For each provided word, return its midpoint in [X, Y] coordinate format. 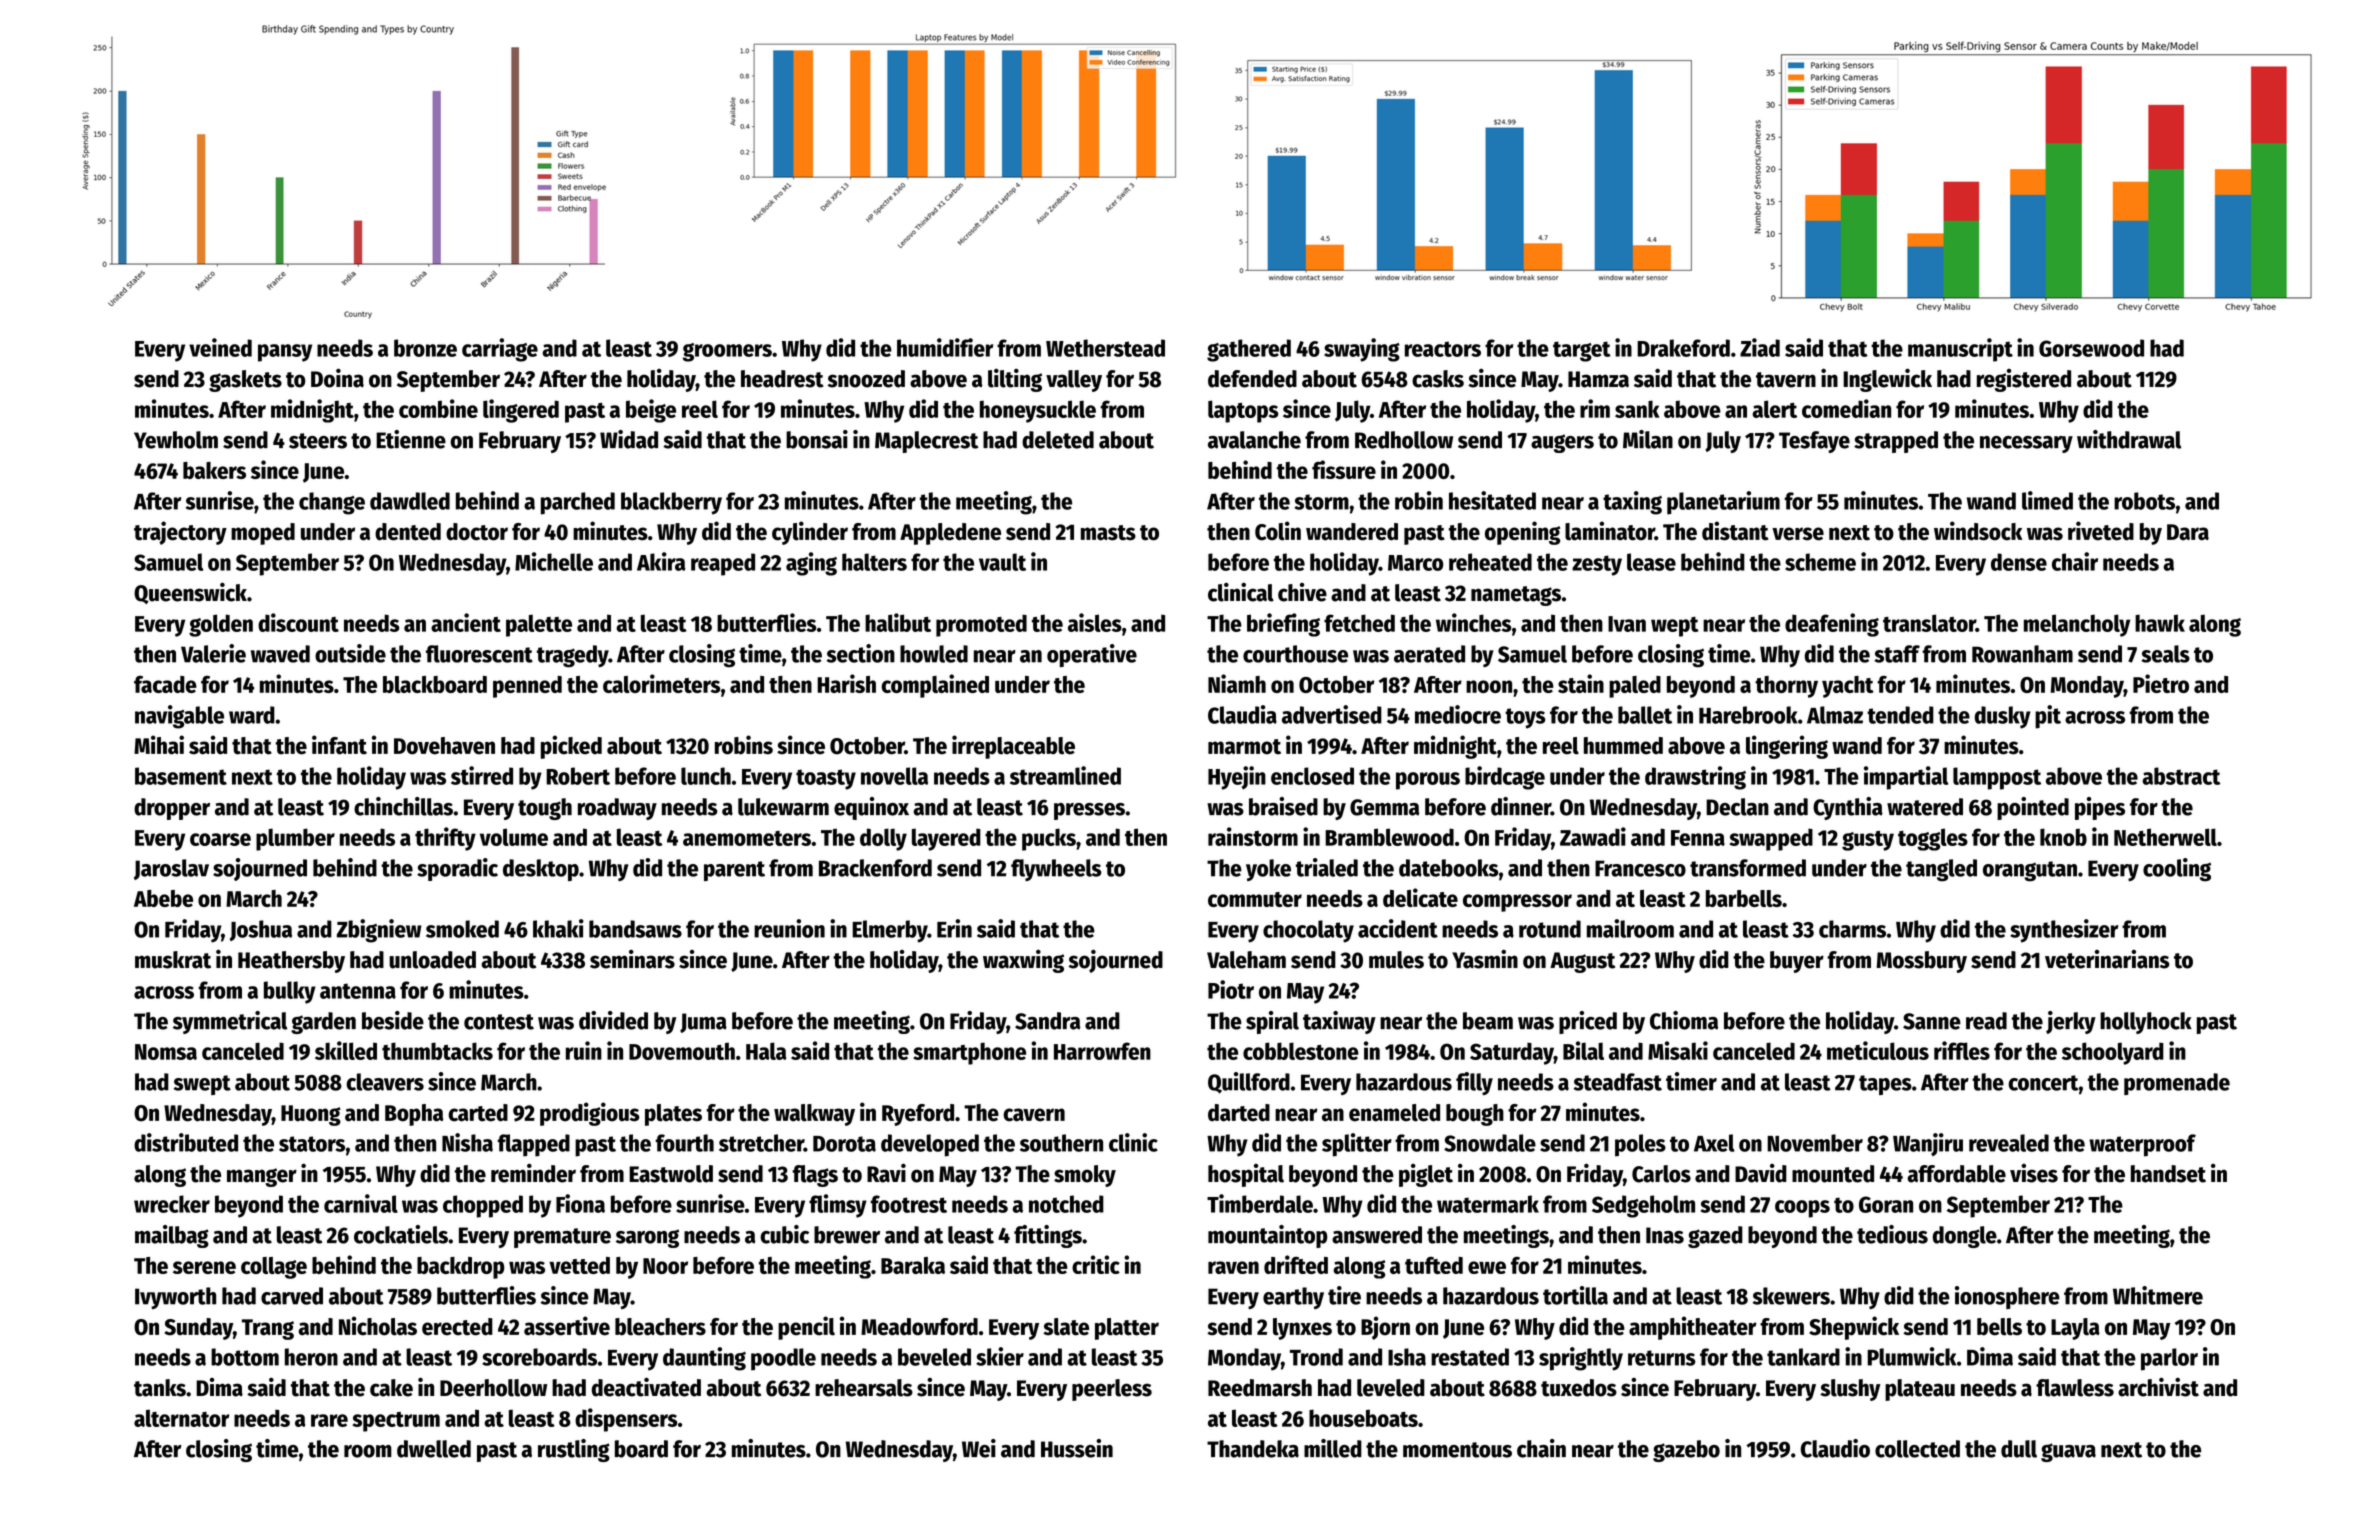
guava [2068, 1452]
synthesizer [2064, 931]
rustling [574, 1450]
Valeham [1246, 960]
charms [1852, 929]
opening [1522, 533]
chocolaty [1308, 931]
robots [2144, 501]
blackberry [671, 503]
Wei [979, 1448]
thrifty [445, 839]
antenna [358, 991]
